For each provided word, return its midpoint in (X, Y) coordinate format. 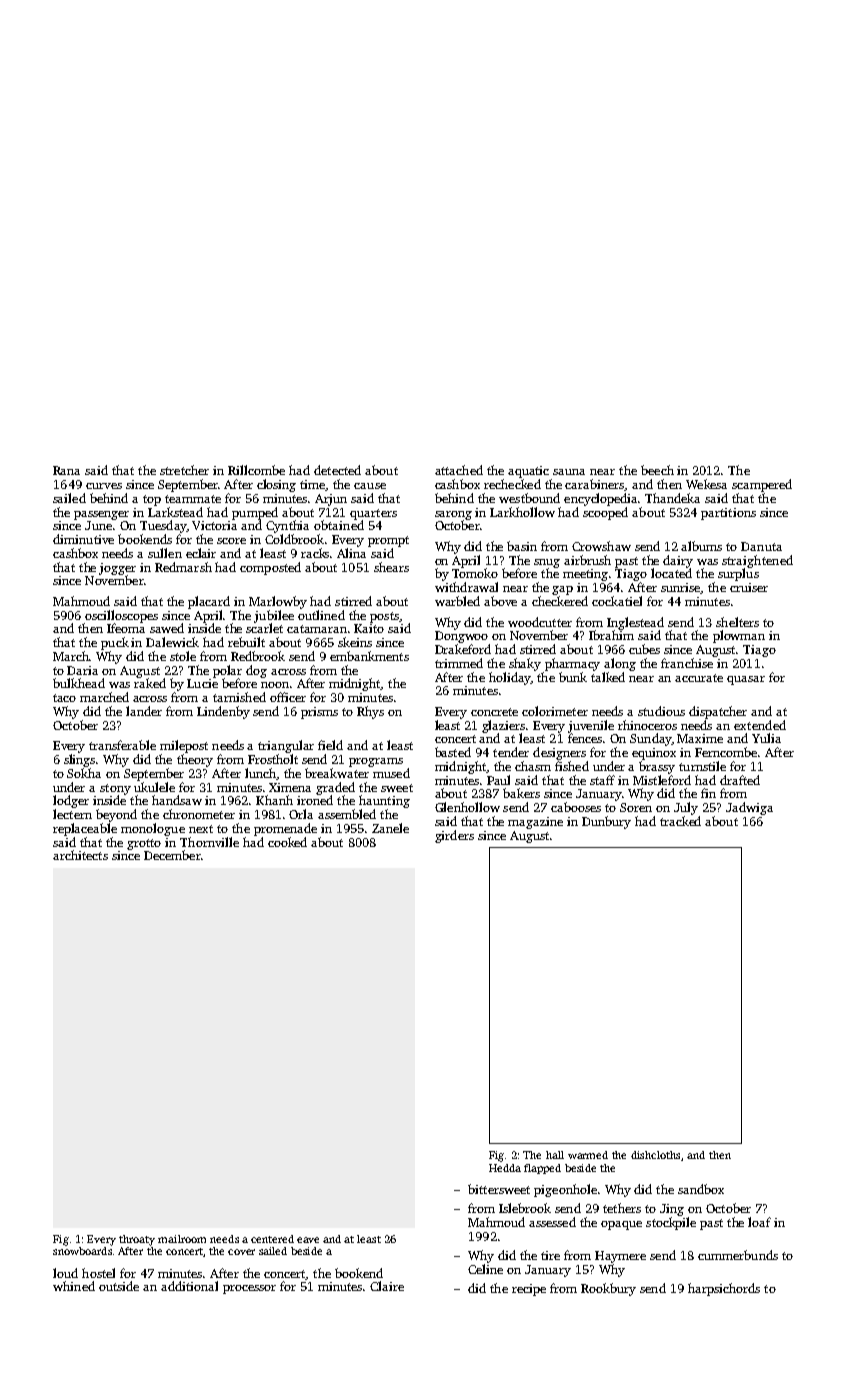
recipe (529, 1290)
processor (249, 1289)
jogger (117, 569)
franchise (687, 663)
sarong (453, 515)
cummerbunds (738, 1255)
